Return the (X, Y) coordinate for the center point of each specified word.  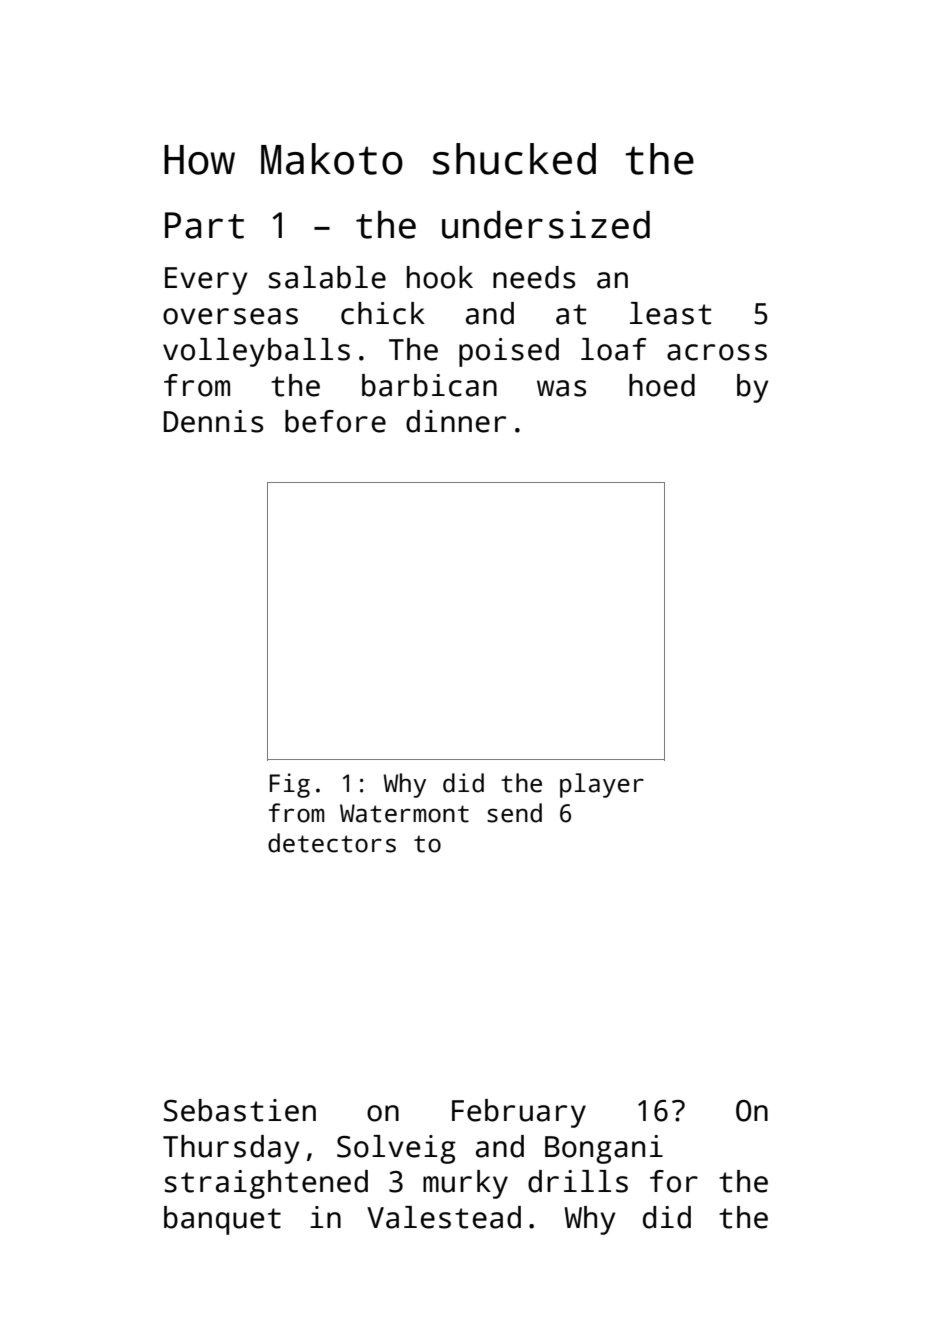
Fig (290, 785)
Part (204, 225)
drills (578, 1181)
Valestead (444, 1217)
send (514, 813)
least (670, 313)
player (602, 785)
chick (383, 313)
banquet (222, 1220)
